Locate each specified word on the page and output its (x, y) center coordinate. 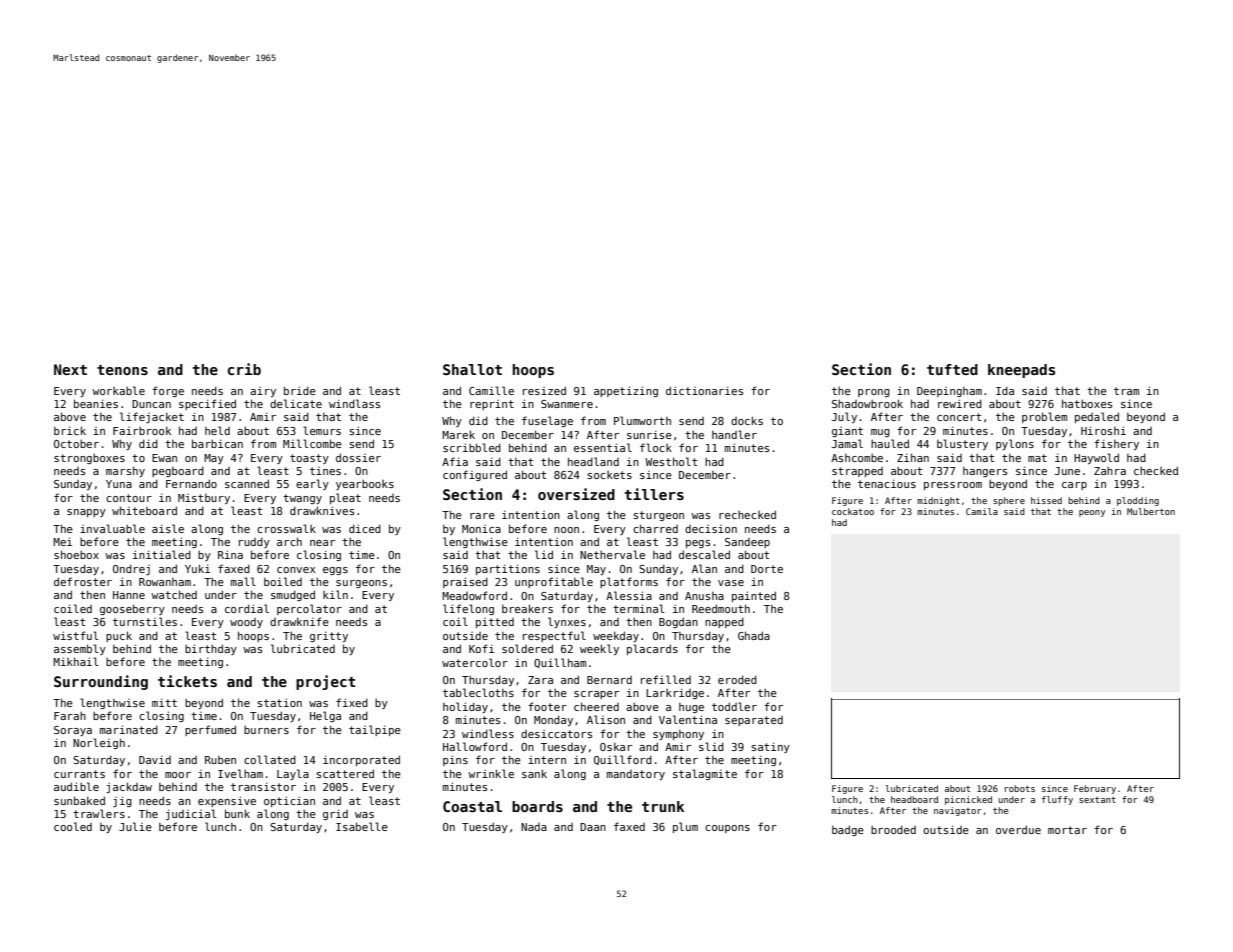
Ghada (754, 635)
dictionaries (704, 390)
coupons (727, 829)
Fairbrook (142, 430)
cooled (73, 826)
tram (1126, 391)
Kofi (481, 648)
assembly (80, 649)
